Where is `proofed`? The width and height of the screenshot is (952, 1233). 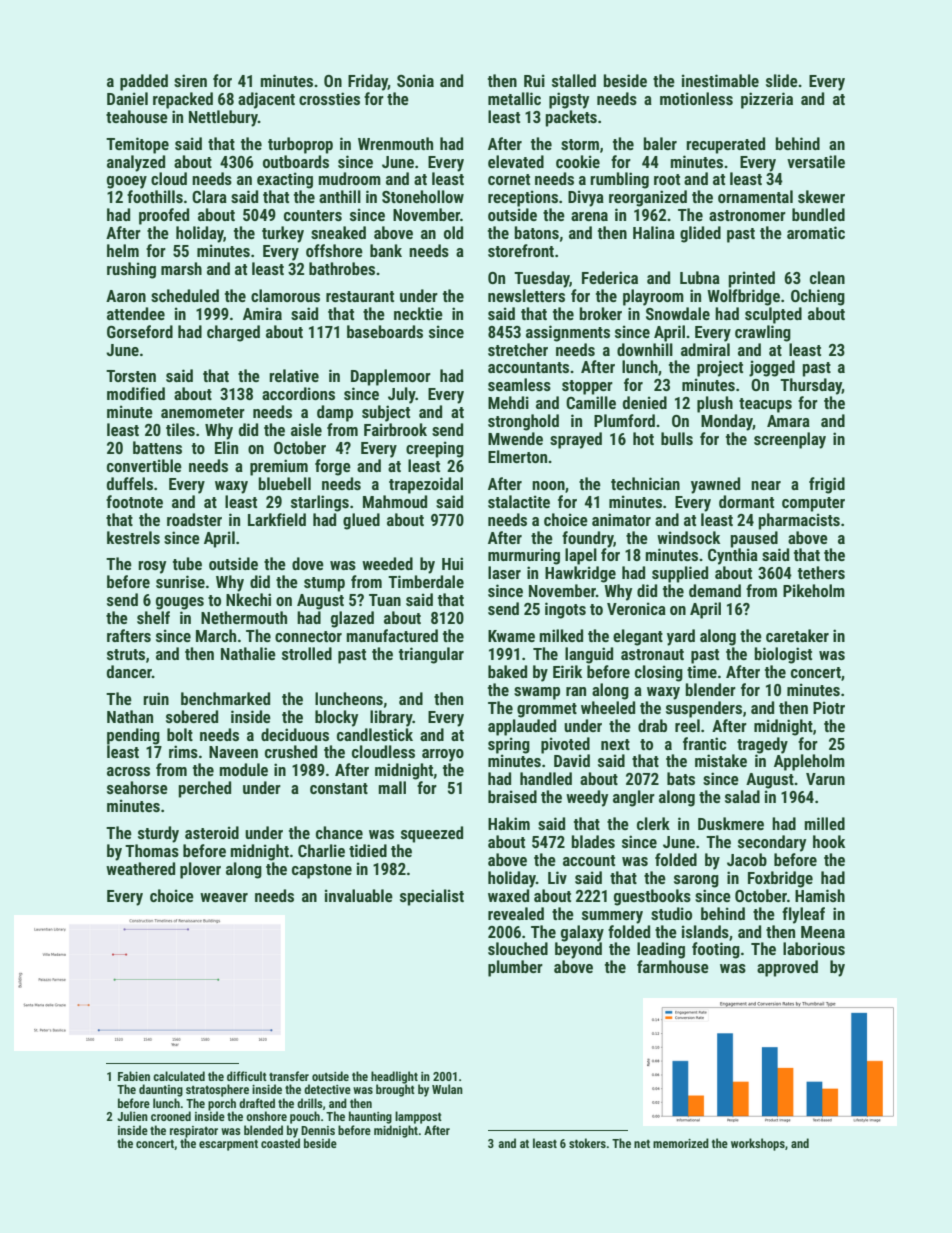
proofed is located at coordinates (164, 216).
